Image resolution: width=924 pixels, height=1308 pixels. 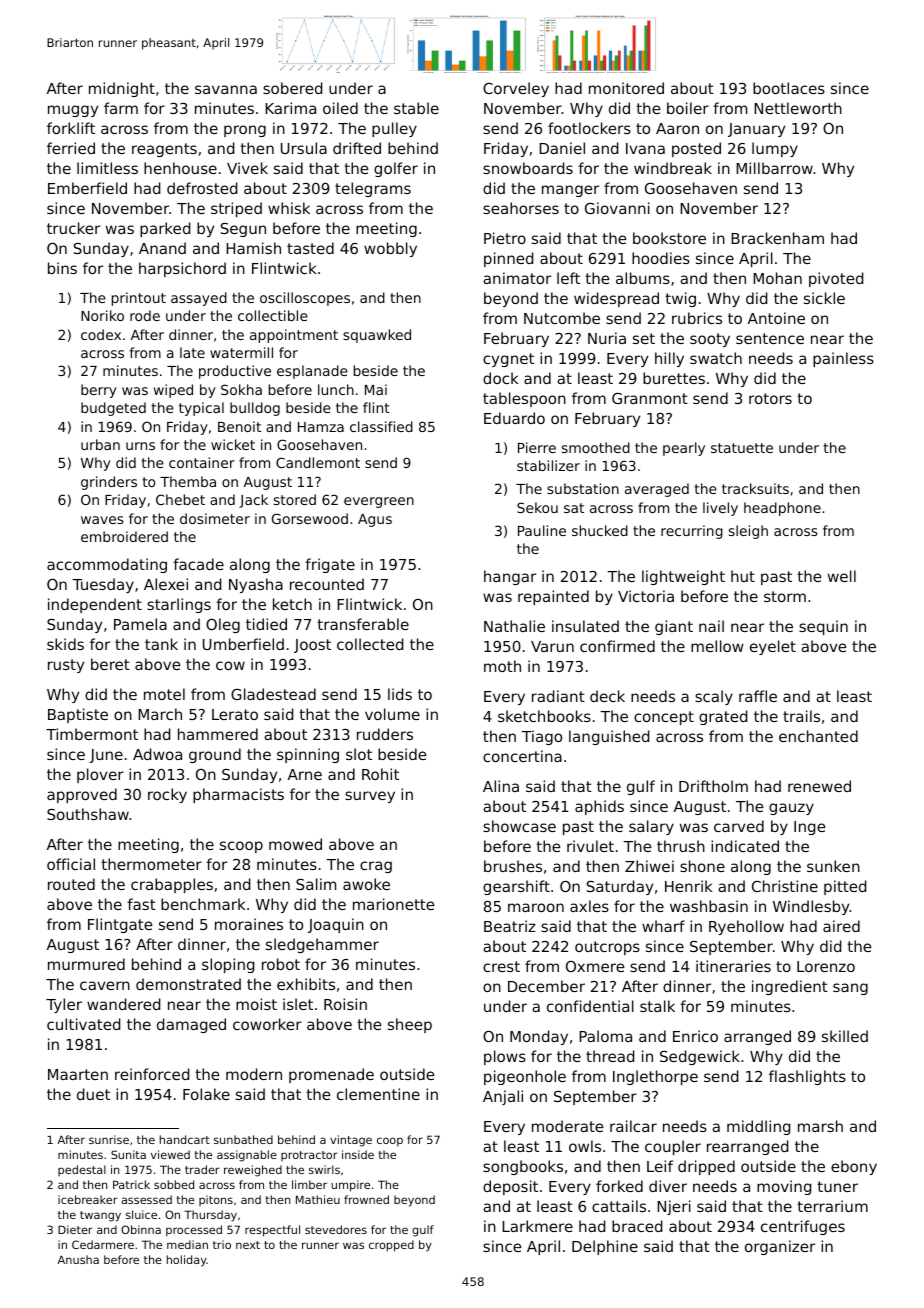 What do you see at coordinates (203, 904) in the document?
I see `benchmark` at bounding box center [203, 904].
